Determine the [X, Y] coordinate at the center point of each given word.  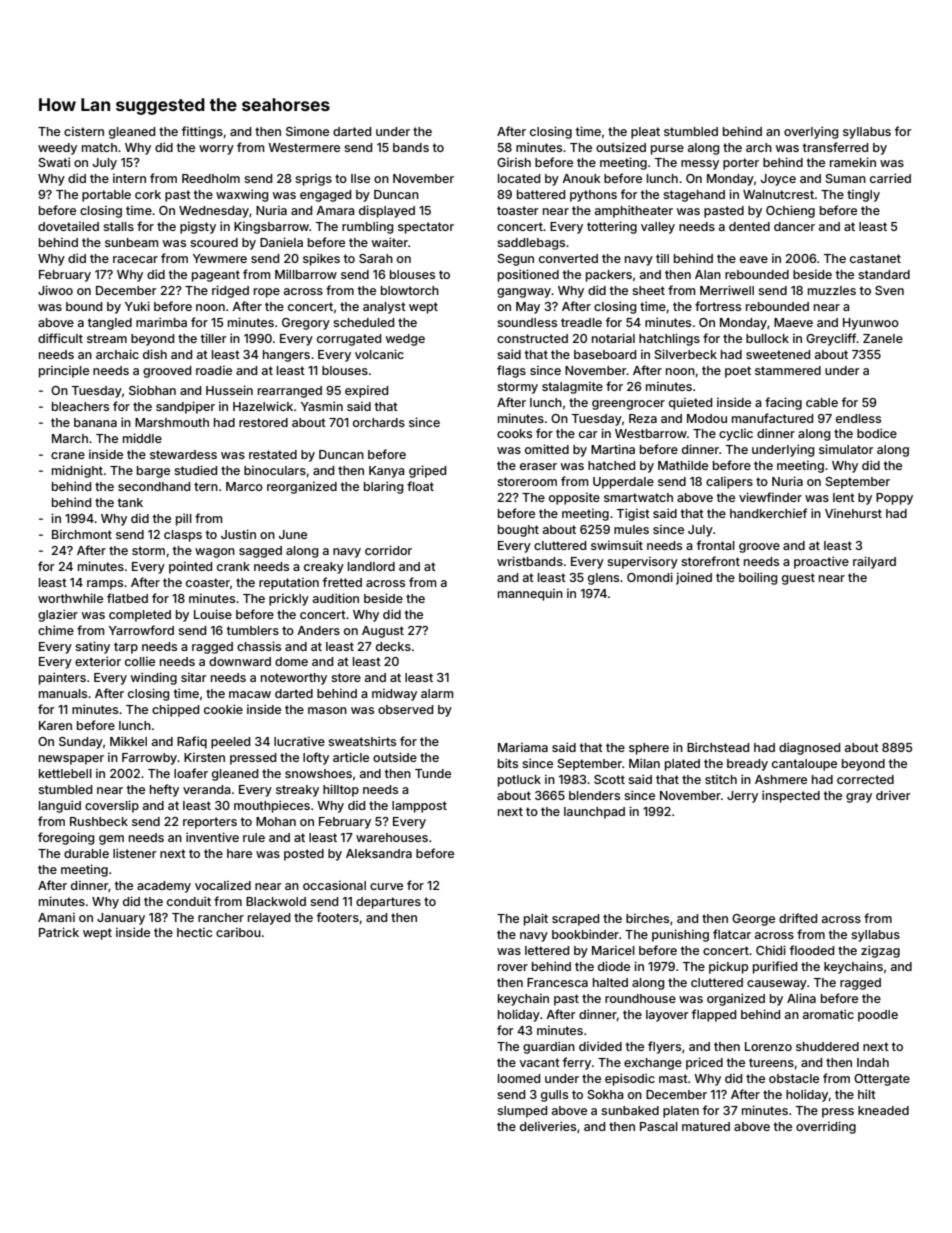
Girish [514, 162]
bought [518, 531]
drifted [798, 918]
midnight [77, 471]
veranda [207, 789]
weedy [57, 149]
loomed [519, 1078]
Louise [213, 614]
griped [427, 471]
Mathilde [683, 465]
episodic [630, 1079]
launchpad [594, 813]
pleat [645, 133]
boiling [758, 578]
